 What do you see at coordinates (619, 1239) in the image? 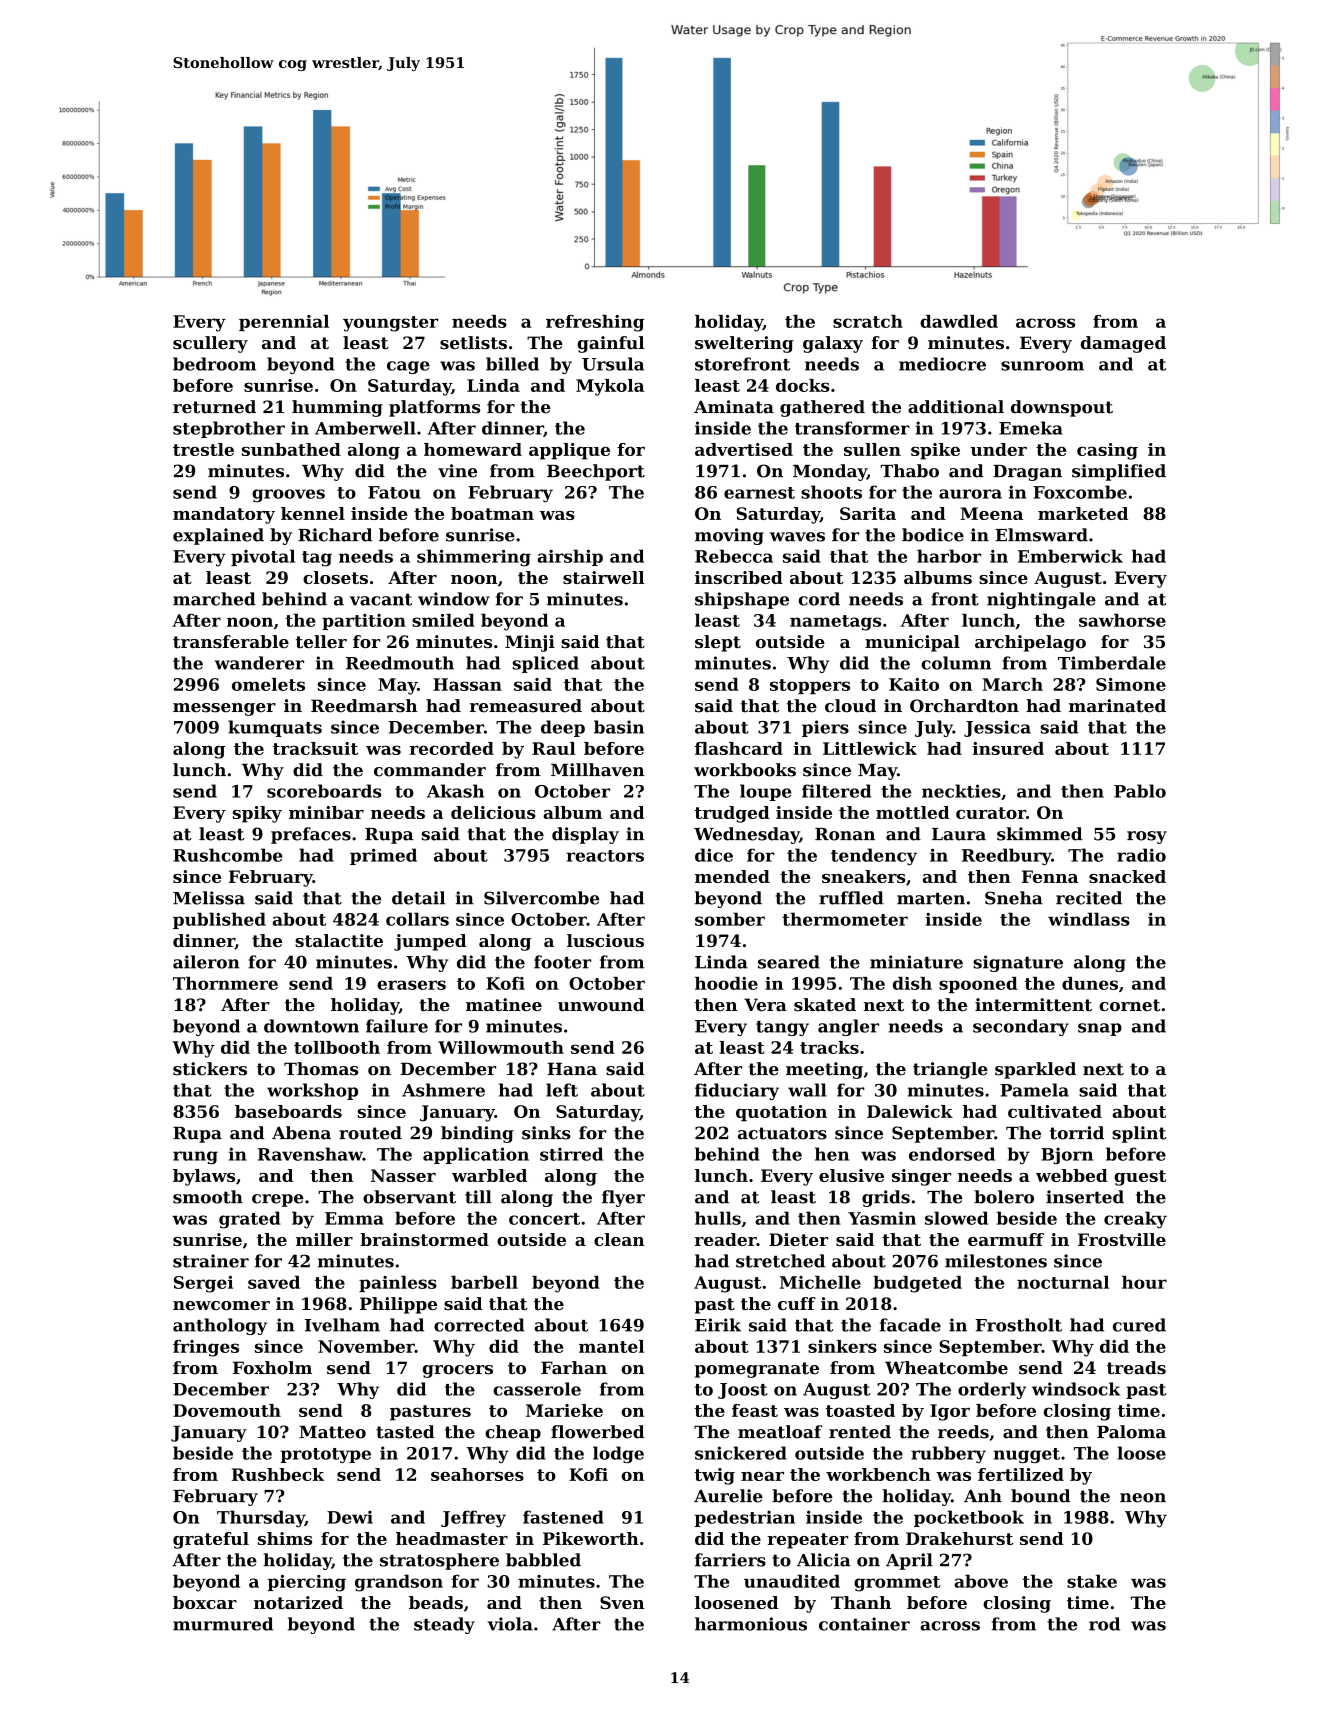
I see `clean` at bounding box center [619, 1239].
